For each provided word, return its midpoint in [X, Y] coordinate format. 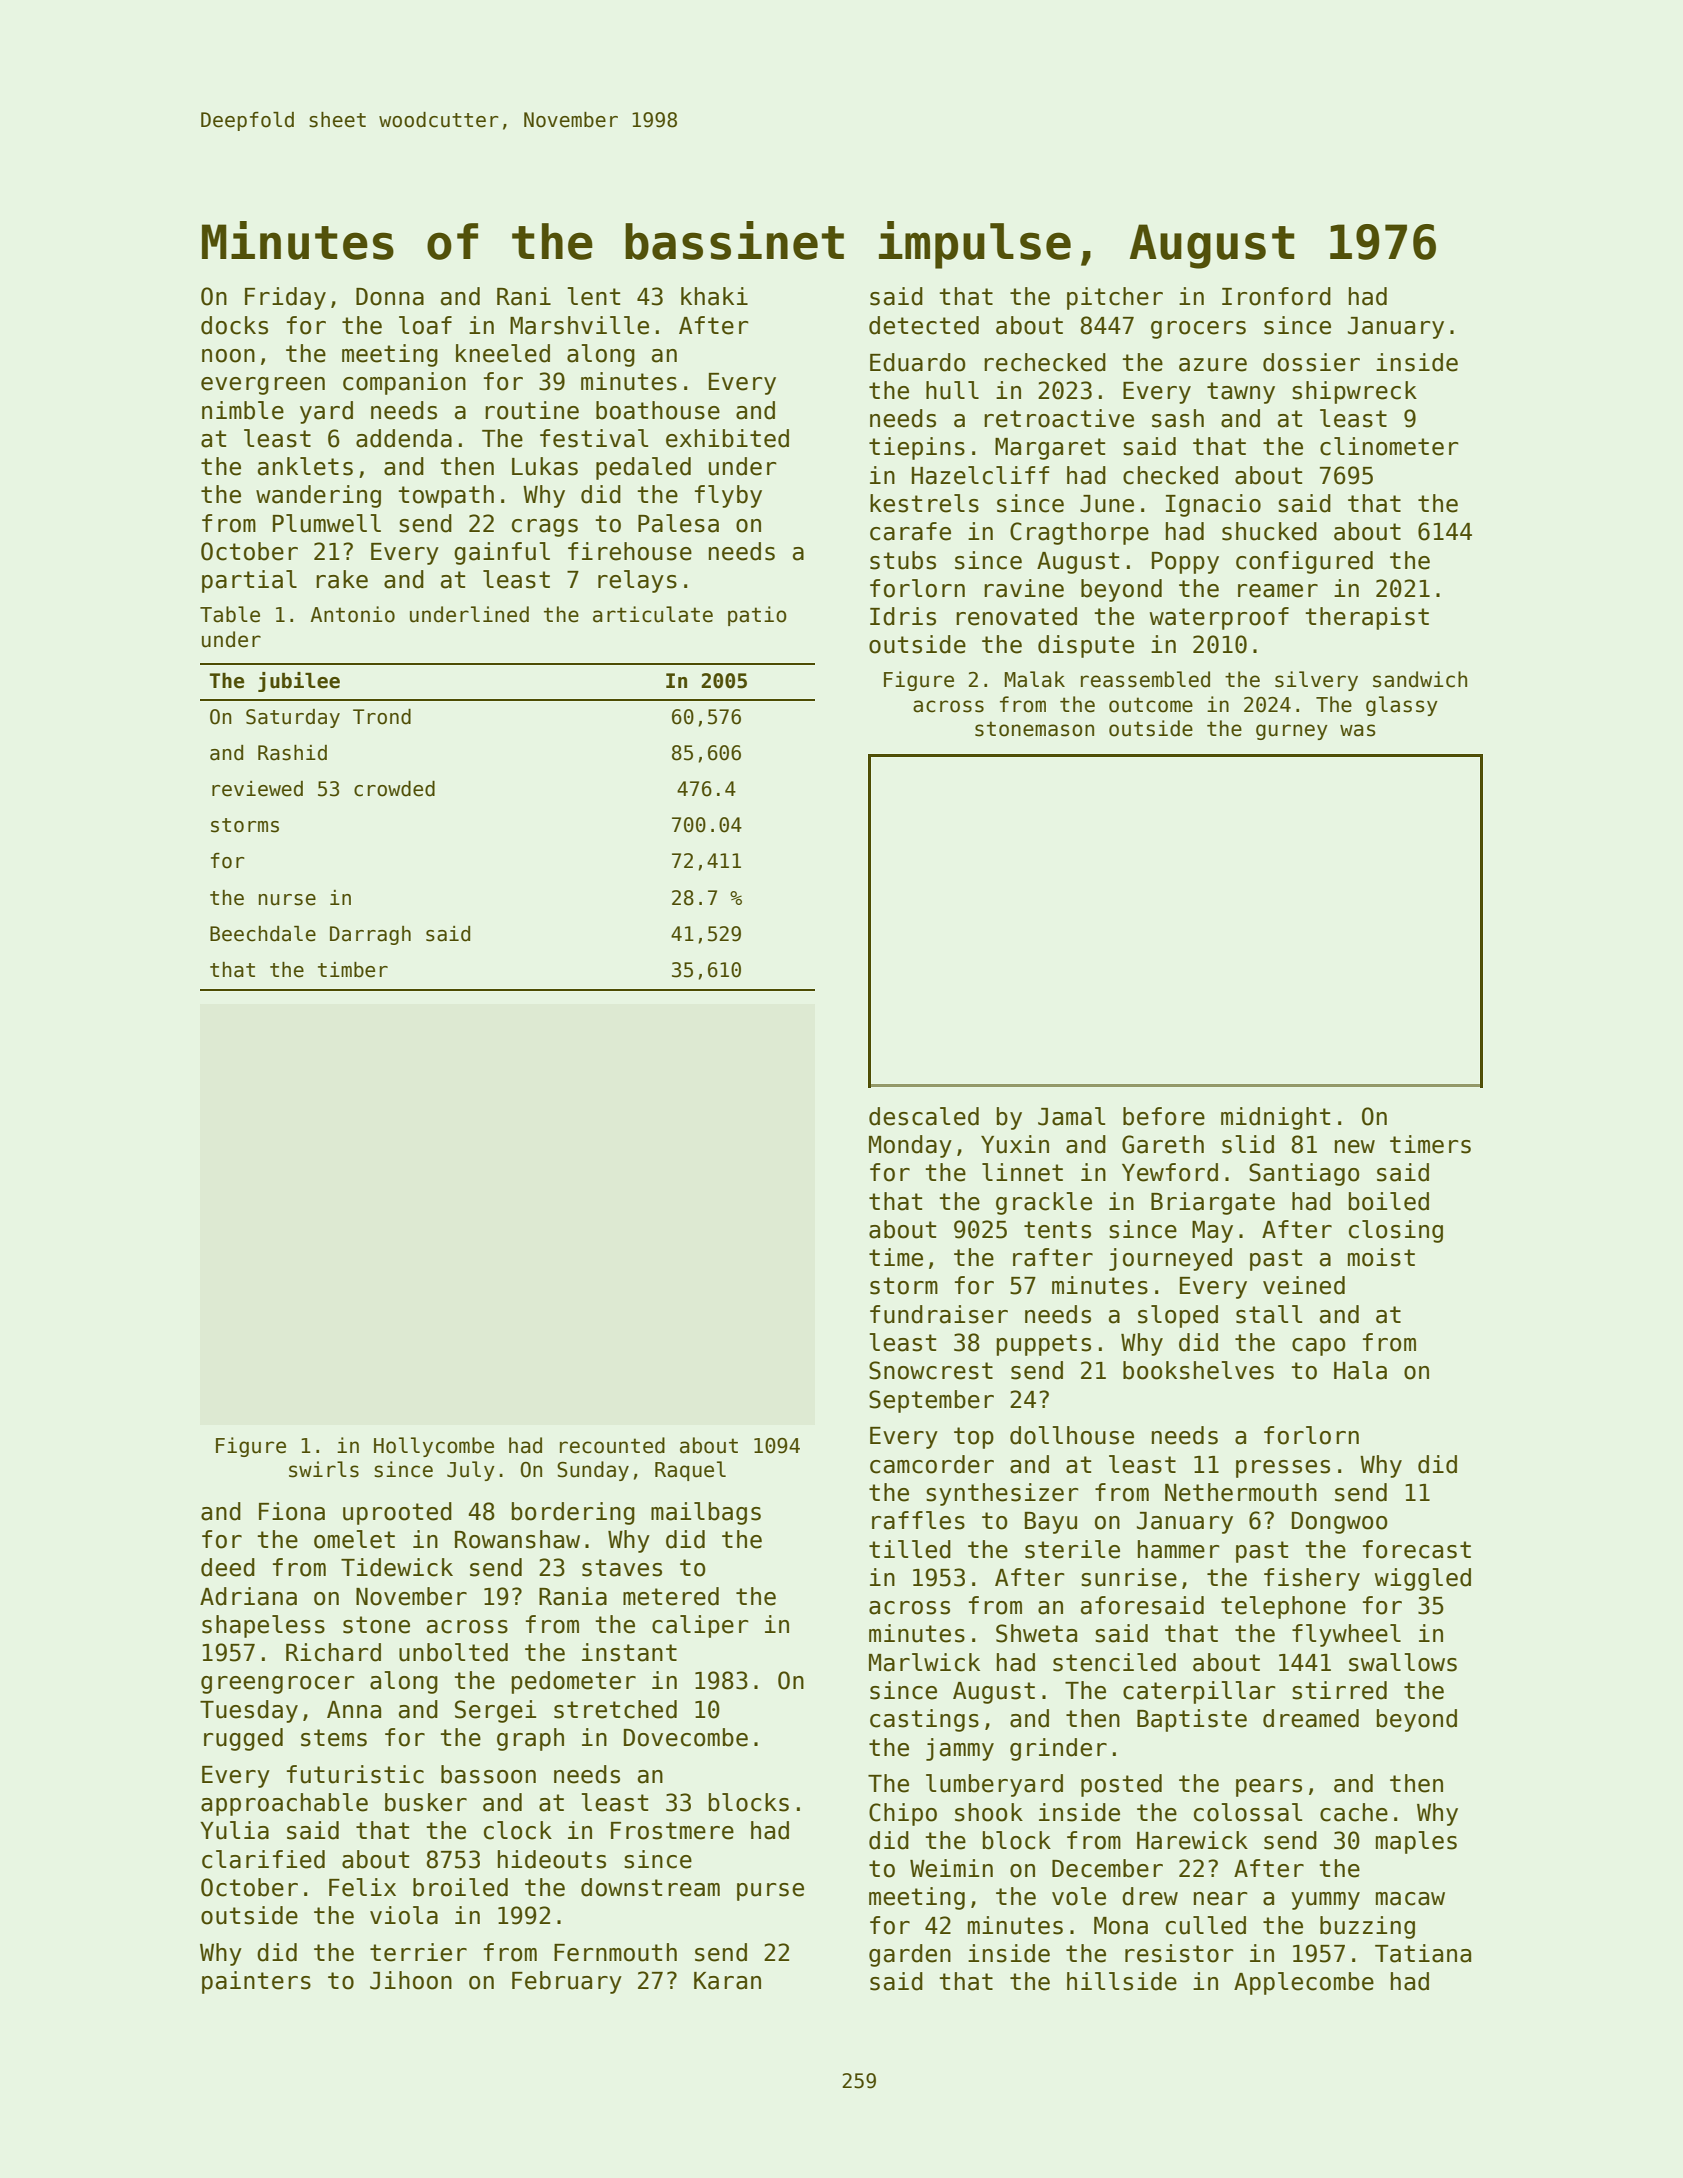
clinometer [1389, 446]
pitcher [1115, 298]
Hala [1360, 1370]
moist [1381, 1257]
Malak [1035, 679]
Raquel [690, 1471]
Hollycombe [434, 1447]
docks [234, 325]
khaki [714, 296]
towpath [446, 496]
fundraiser [939, 1314]
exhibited [727, 438]
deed [228, 1567]
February [567, 1982]
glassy [1402, 706]
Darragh [370, 935]
